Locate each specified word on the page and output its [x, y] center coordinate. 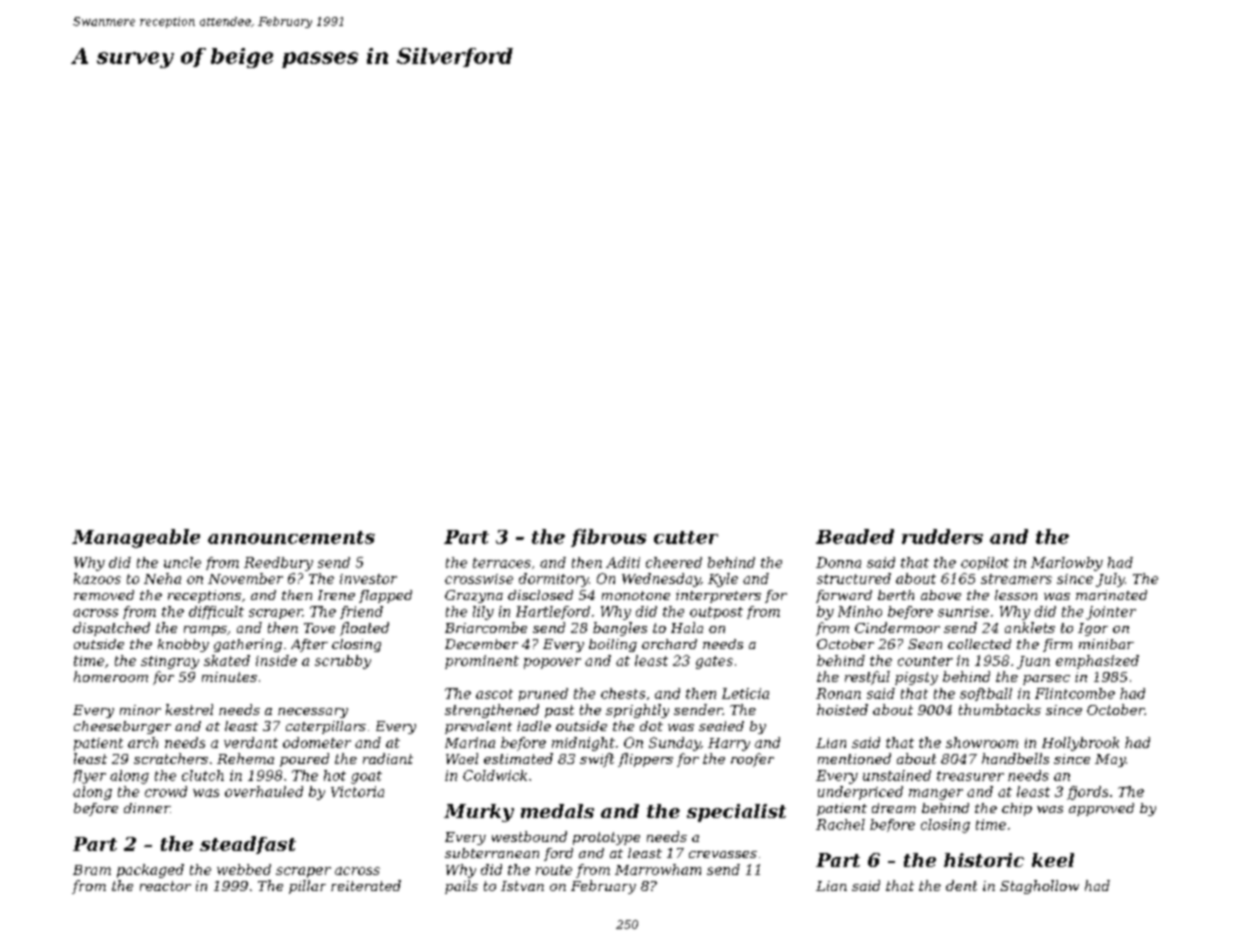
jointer [1111, 613]
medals [557, 811]
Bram [92, 870]
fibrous [608, 538]
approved [1101, 809]
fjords [1087, 793]
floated [364, 629]
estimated [518, 758]
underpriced [860, 793]
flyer [89, 777]
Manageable [136, 538]
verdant [251, 742]
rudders [942, 536]
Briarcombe [486, 627]
